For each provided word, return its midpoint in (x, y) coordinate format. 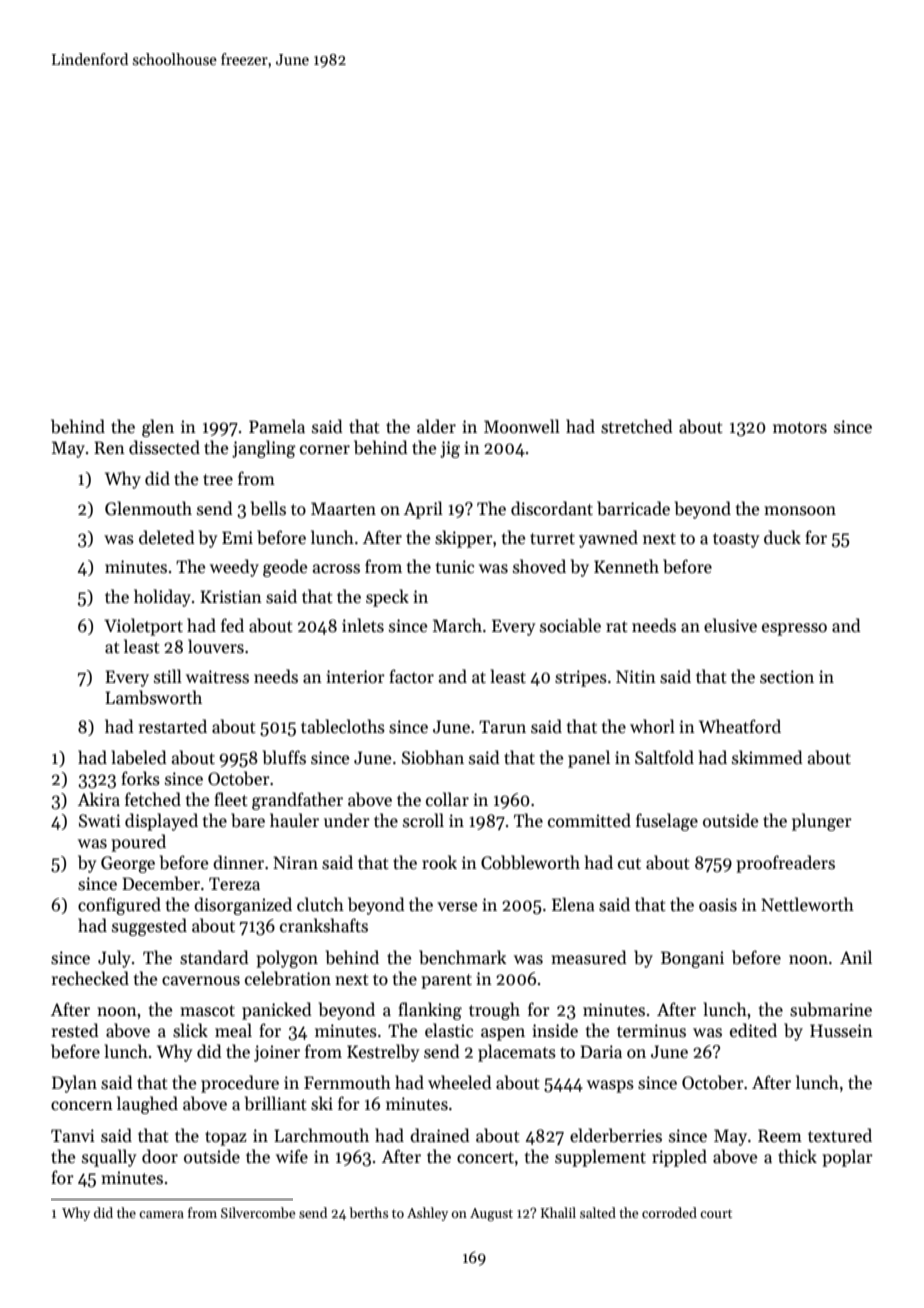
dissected (164, 447)
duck (782, 537)
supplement (600, 1158)
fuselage (667, 822)
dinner (238, 862)
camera (161, 1214)
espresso (794, 629)
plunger (822, 822)
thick (797, 1156)
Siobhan (433, 757)
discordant (552, 508)
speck (387, 598)
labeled (139, 757)
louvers (216, 646)
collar (447, 799)
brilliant (276, 1103)
